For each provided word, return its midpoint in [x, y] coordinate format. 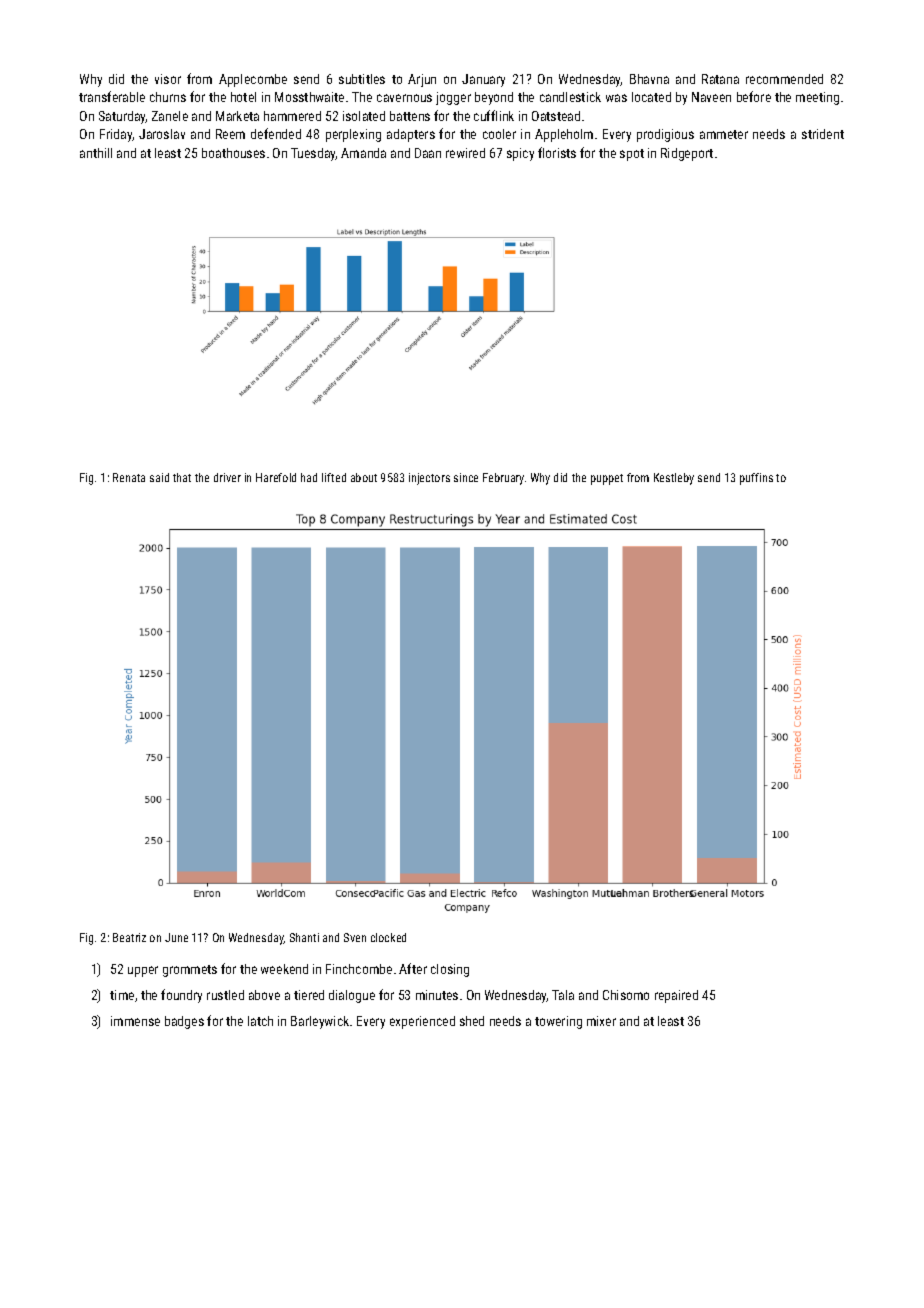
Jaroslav [162, 134]
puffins [756, 479]
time [122, 995]
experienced [422, 1022]
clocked [388, 937]
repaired [676, 996]
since [466, 477]
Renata [129, 477]
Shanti [304, 937]
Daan [428, 153]
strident [823, 134]
